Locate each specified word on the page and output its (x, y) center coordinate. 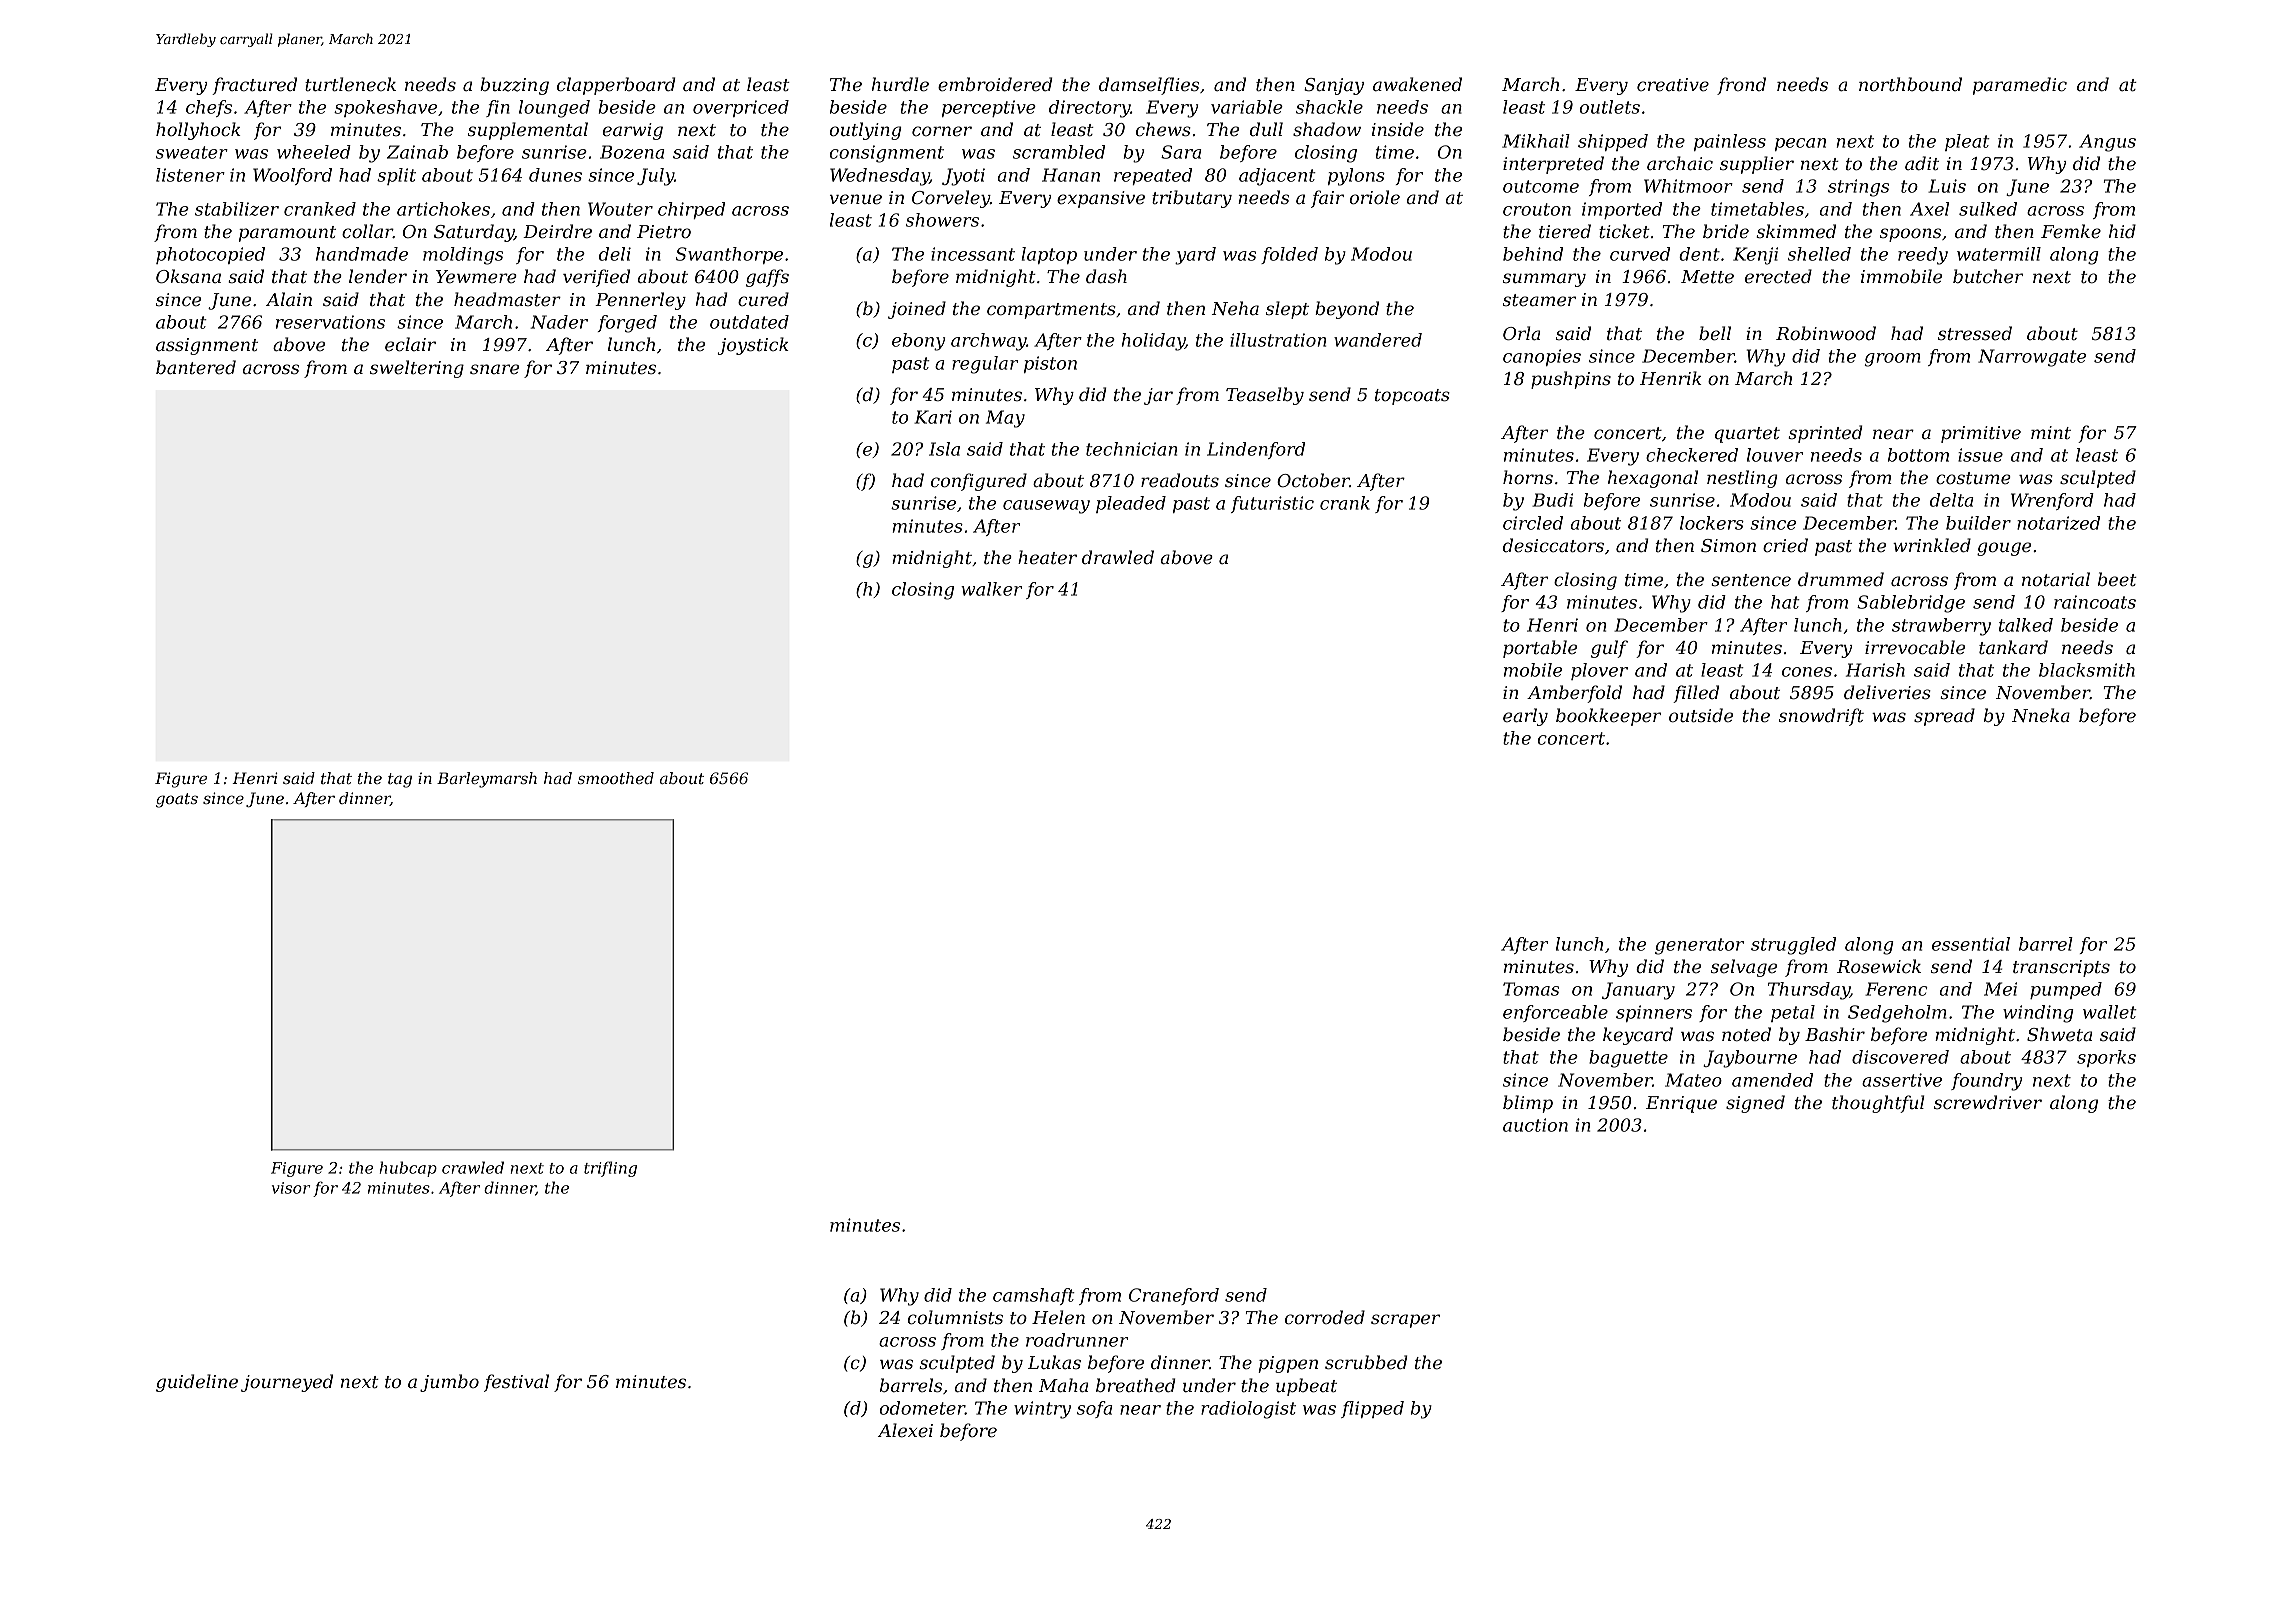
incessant (973, 254)
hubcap (408, 1169)
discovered (1900, 1057)
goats (177, 800)
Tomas (1531, 989)
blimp (1528, 1104)
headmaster (507, 299)
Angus (2107, 143)
